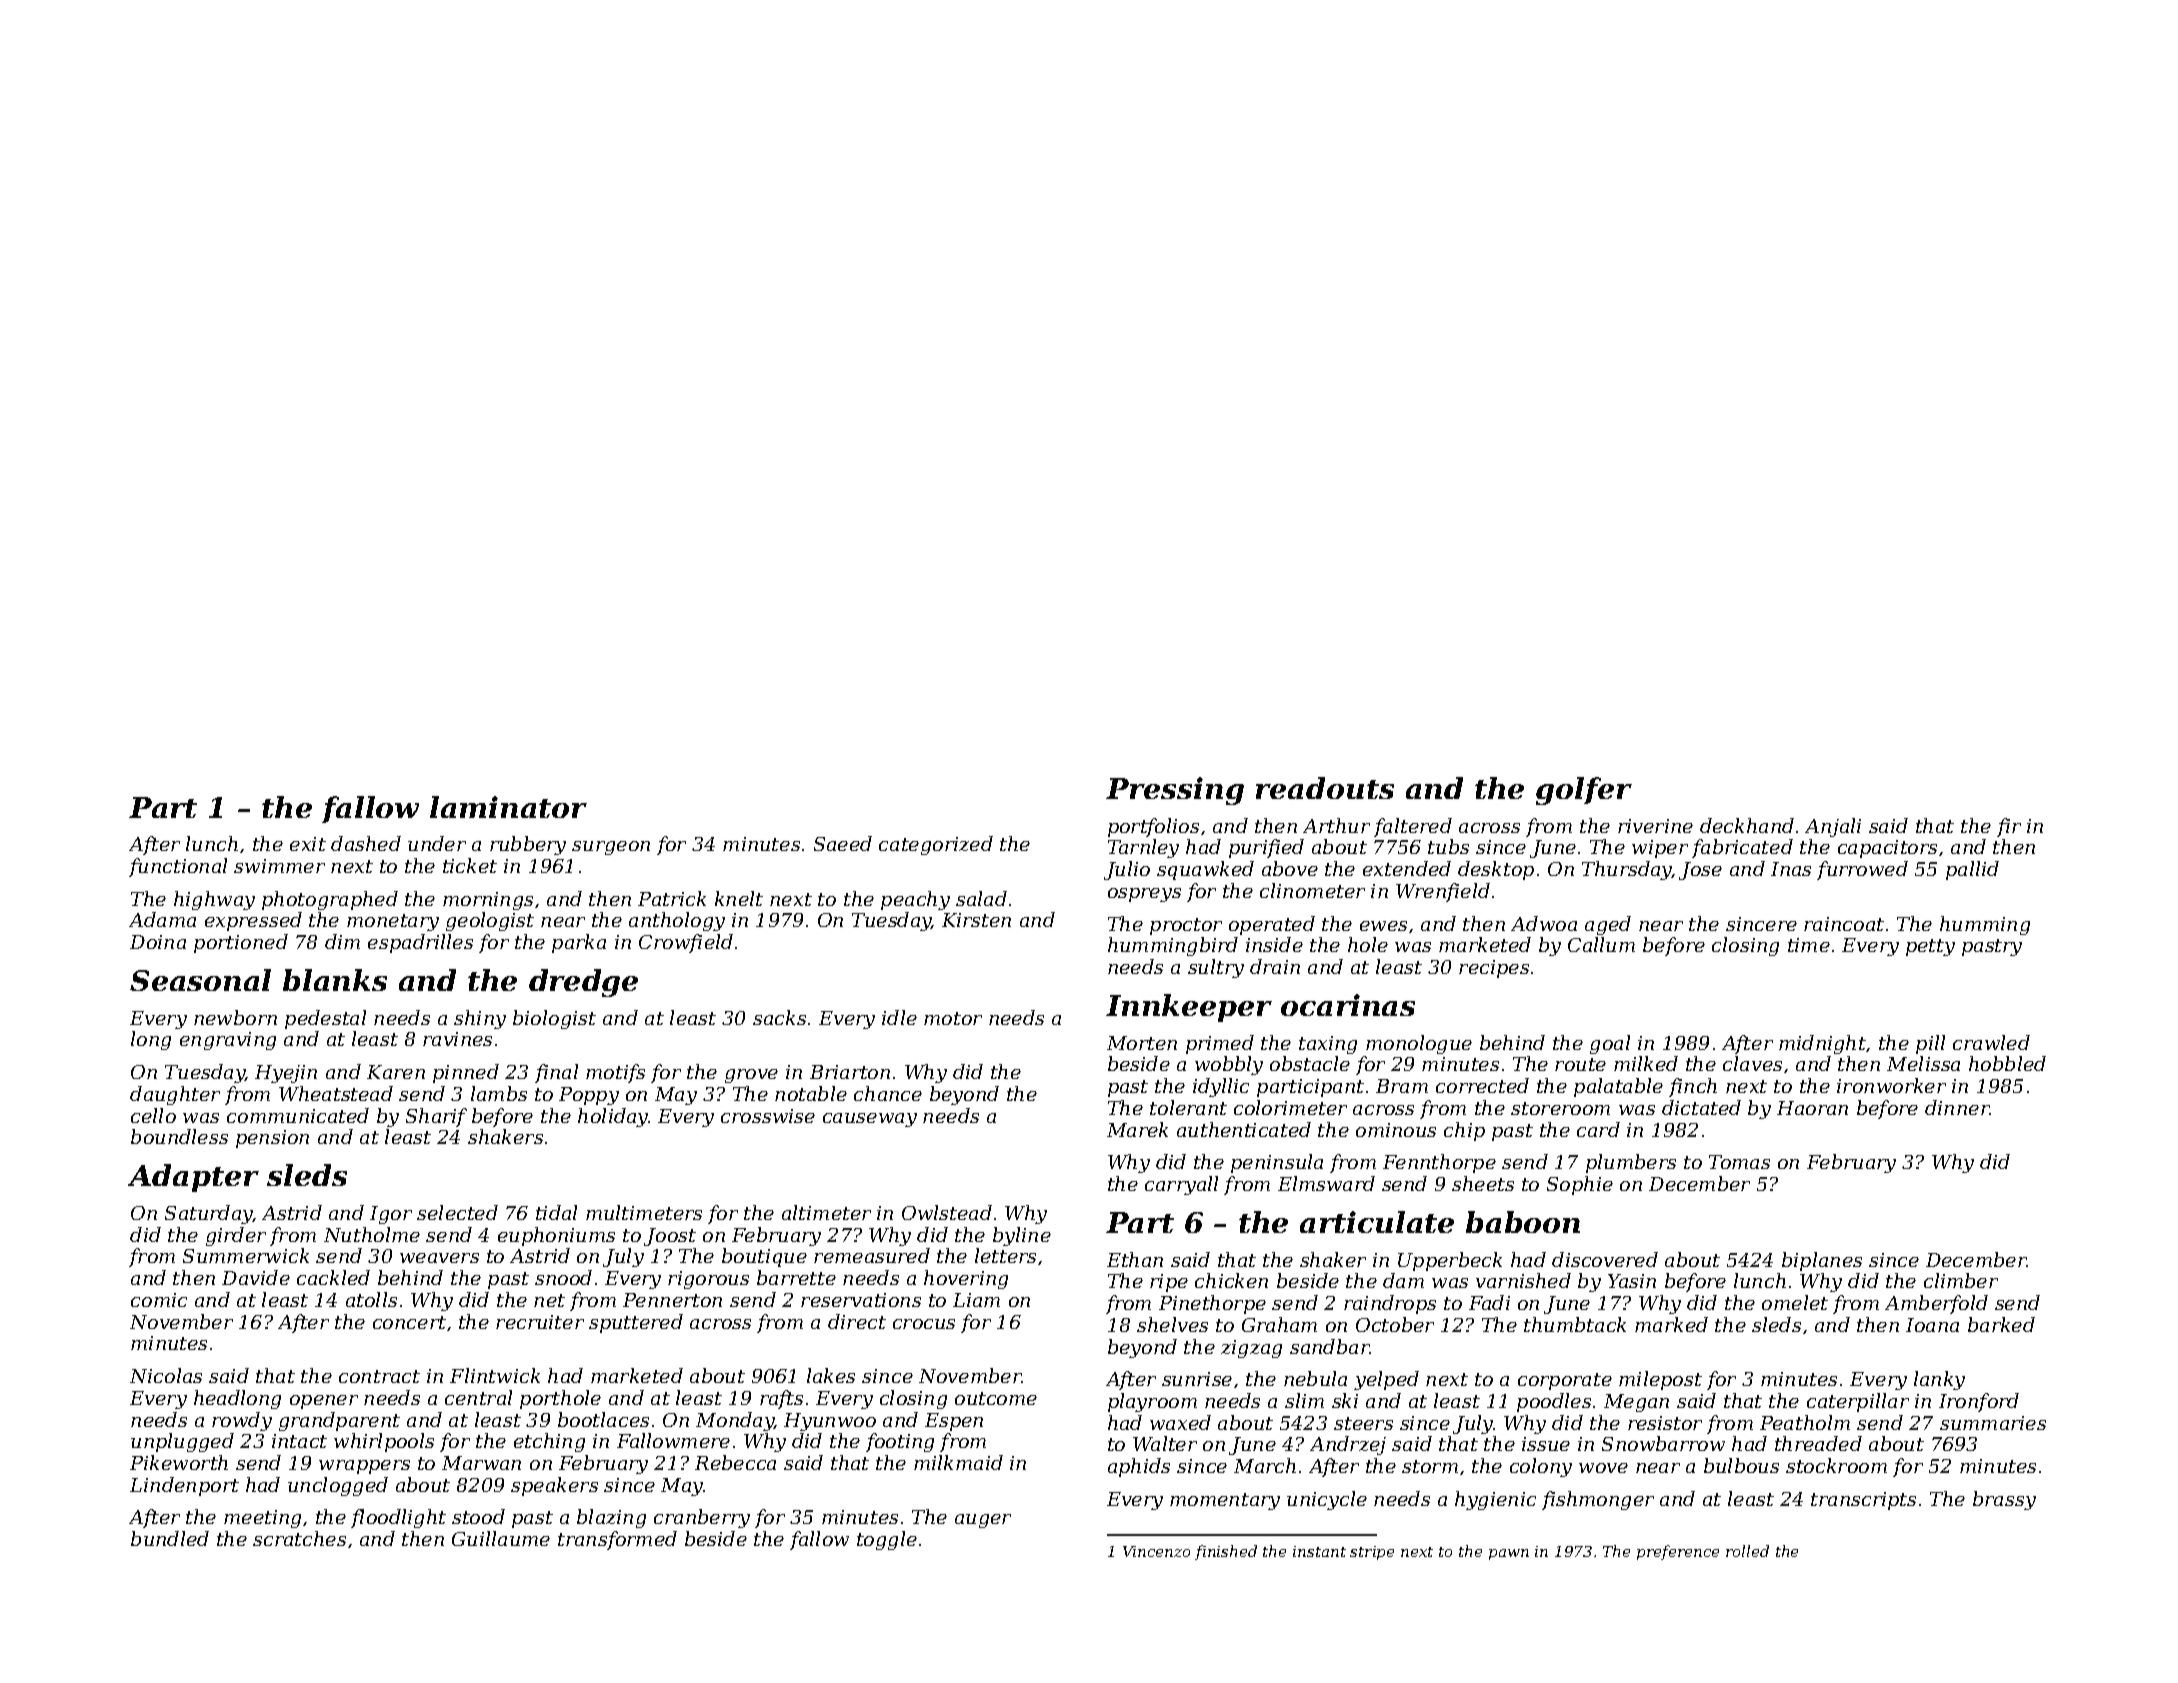  What do you see at coordinates (308, 844) in the document?
I see `exit` at bounding box center [308, 844].
